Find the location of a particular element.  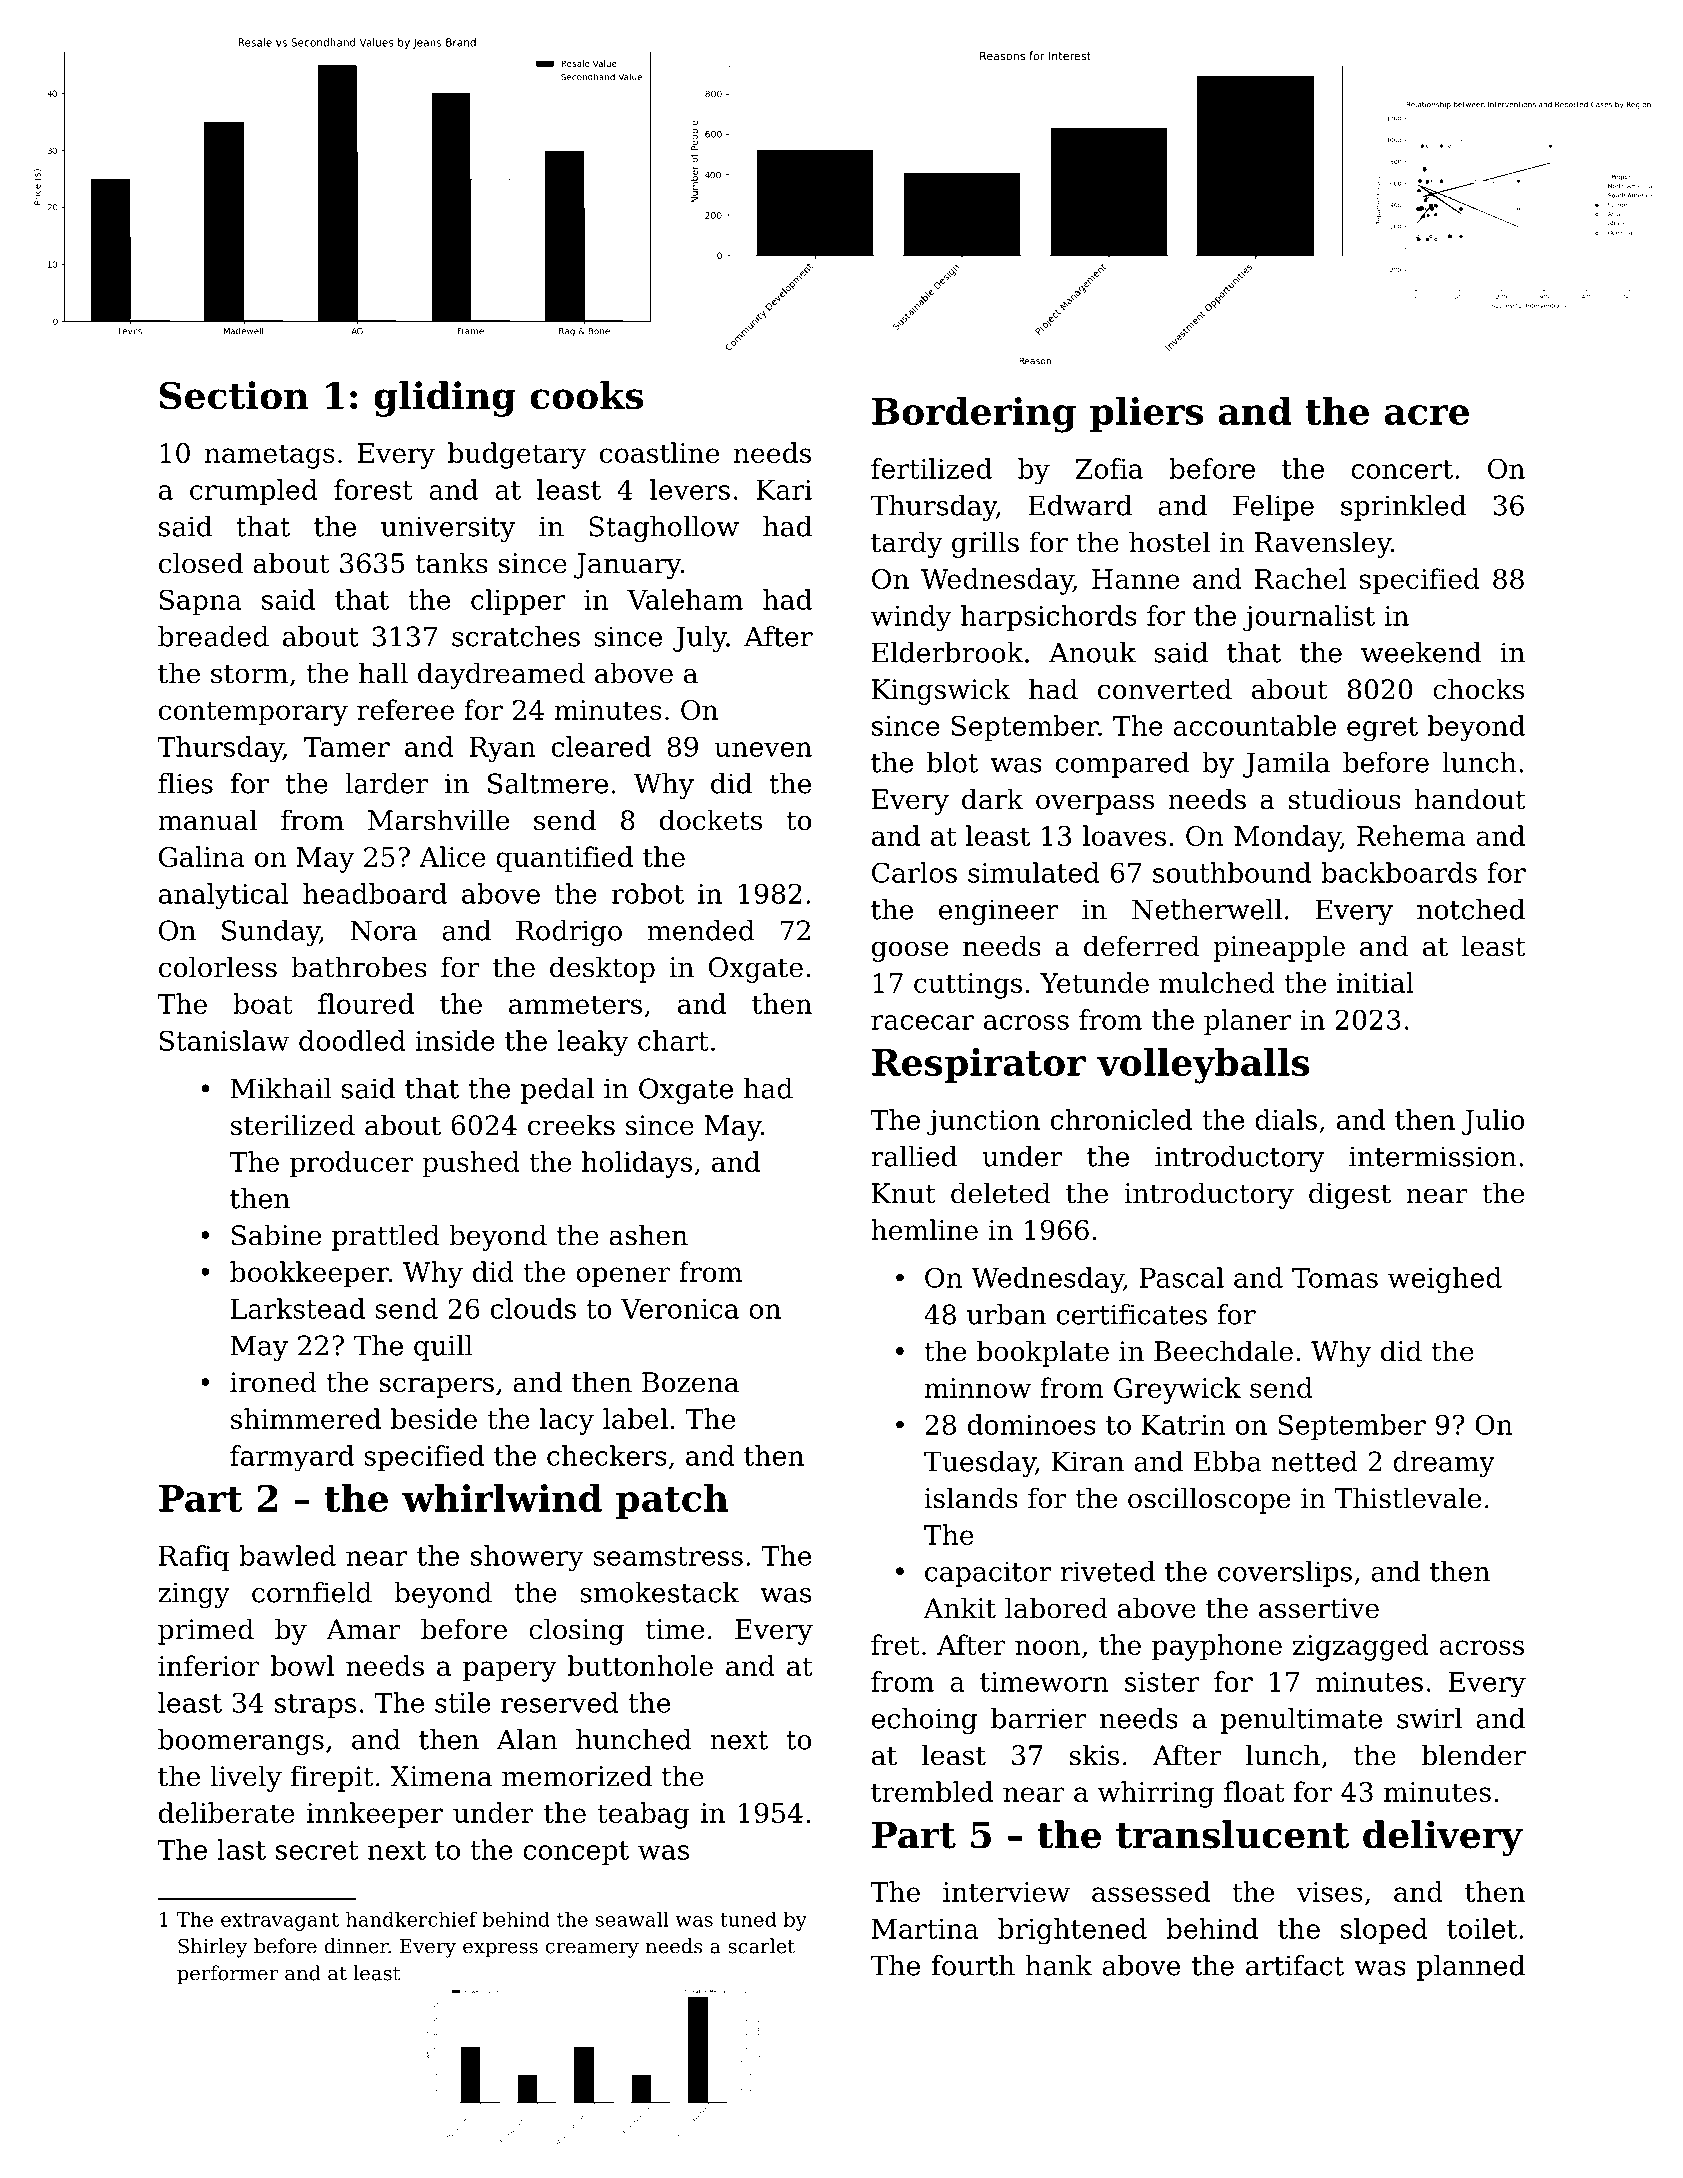

ashen is located at coordinates (648, 1235).
